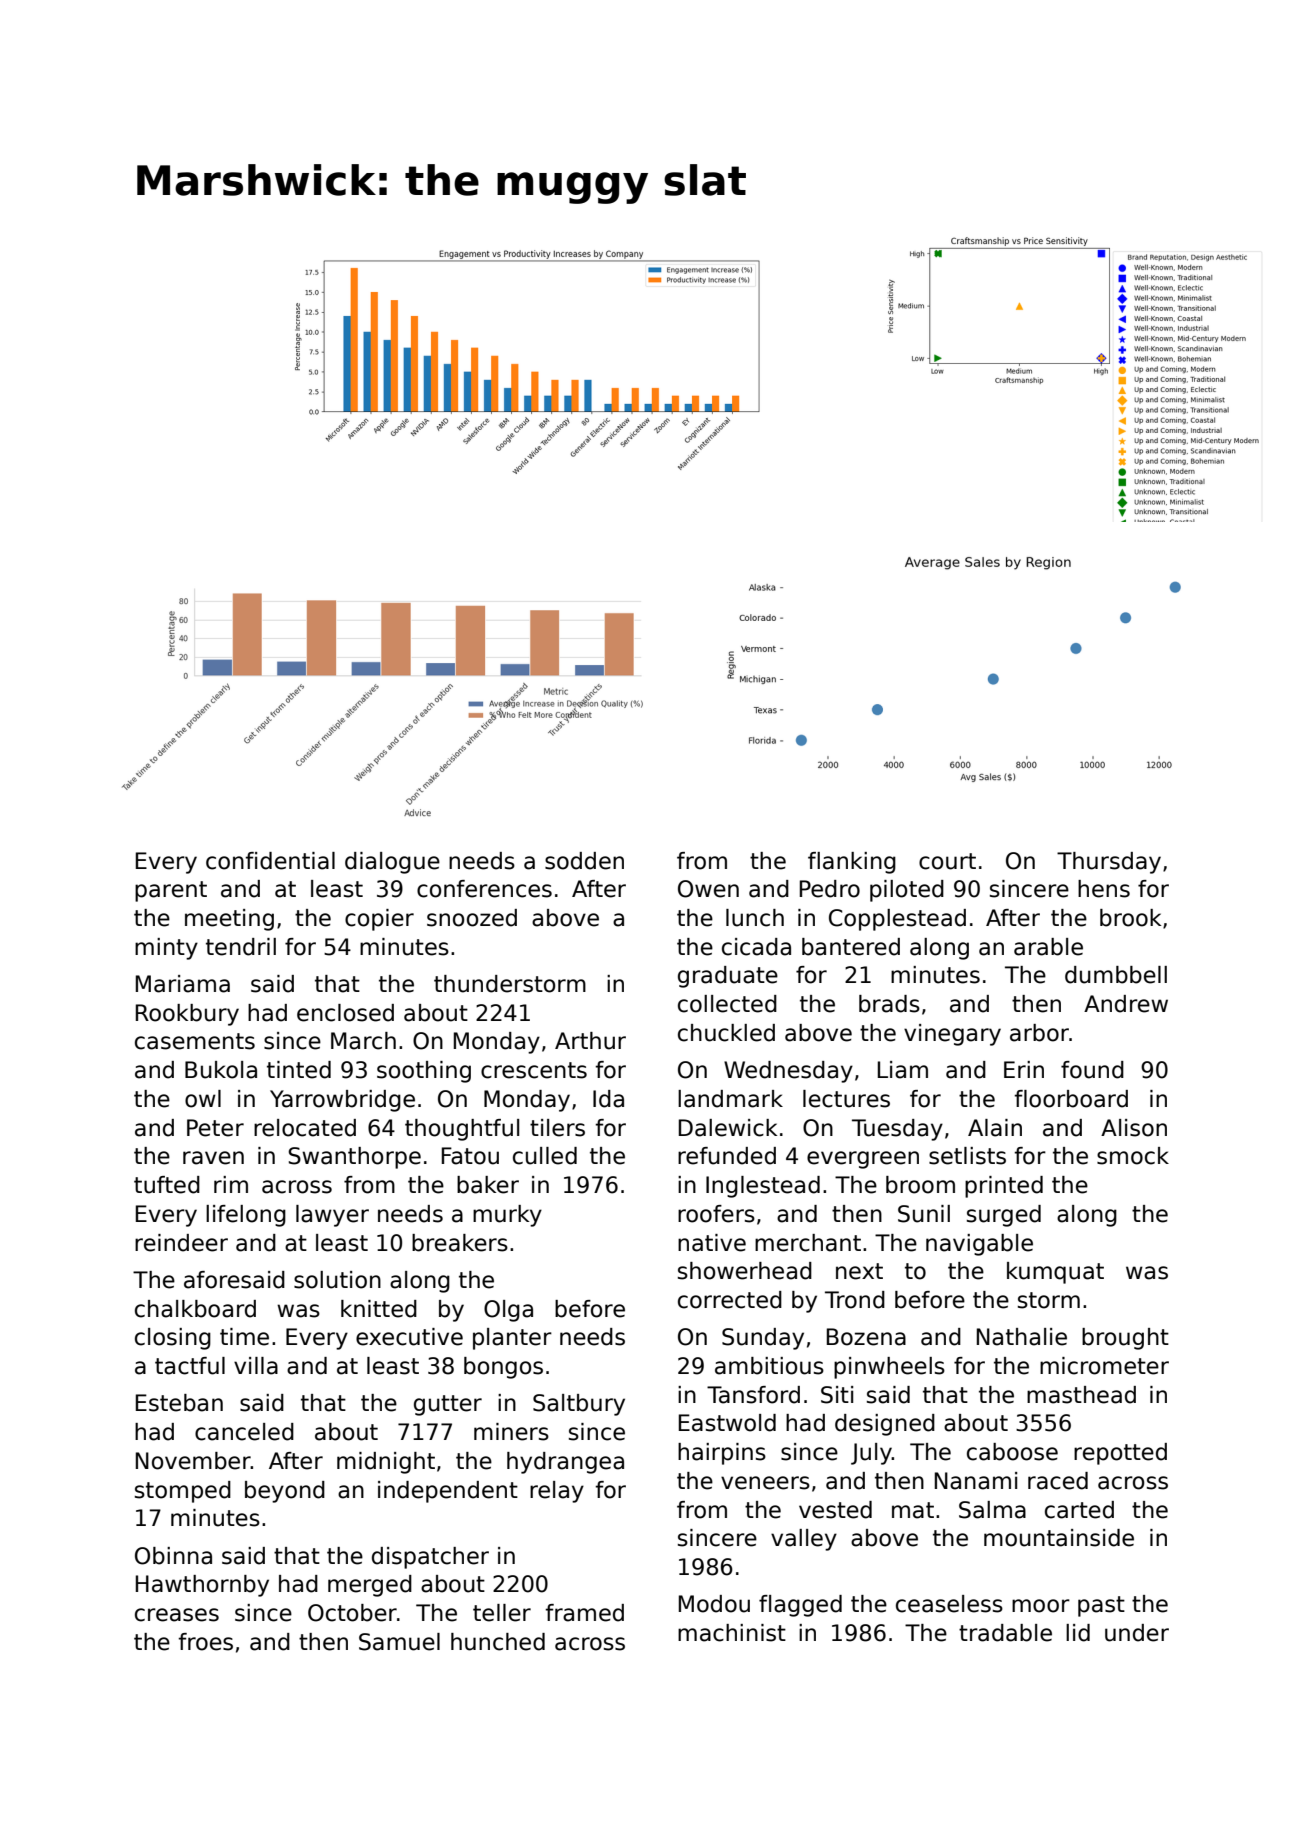 The height and width of the screenshot is (1843, 1303). What do you see at coordinates (557, 1128) in the screenshot?
I see `tilers` at bounding box center [557, 1128].
